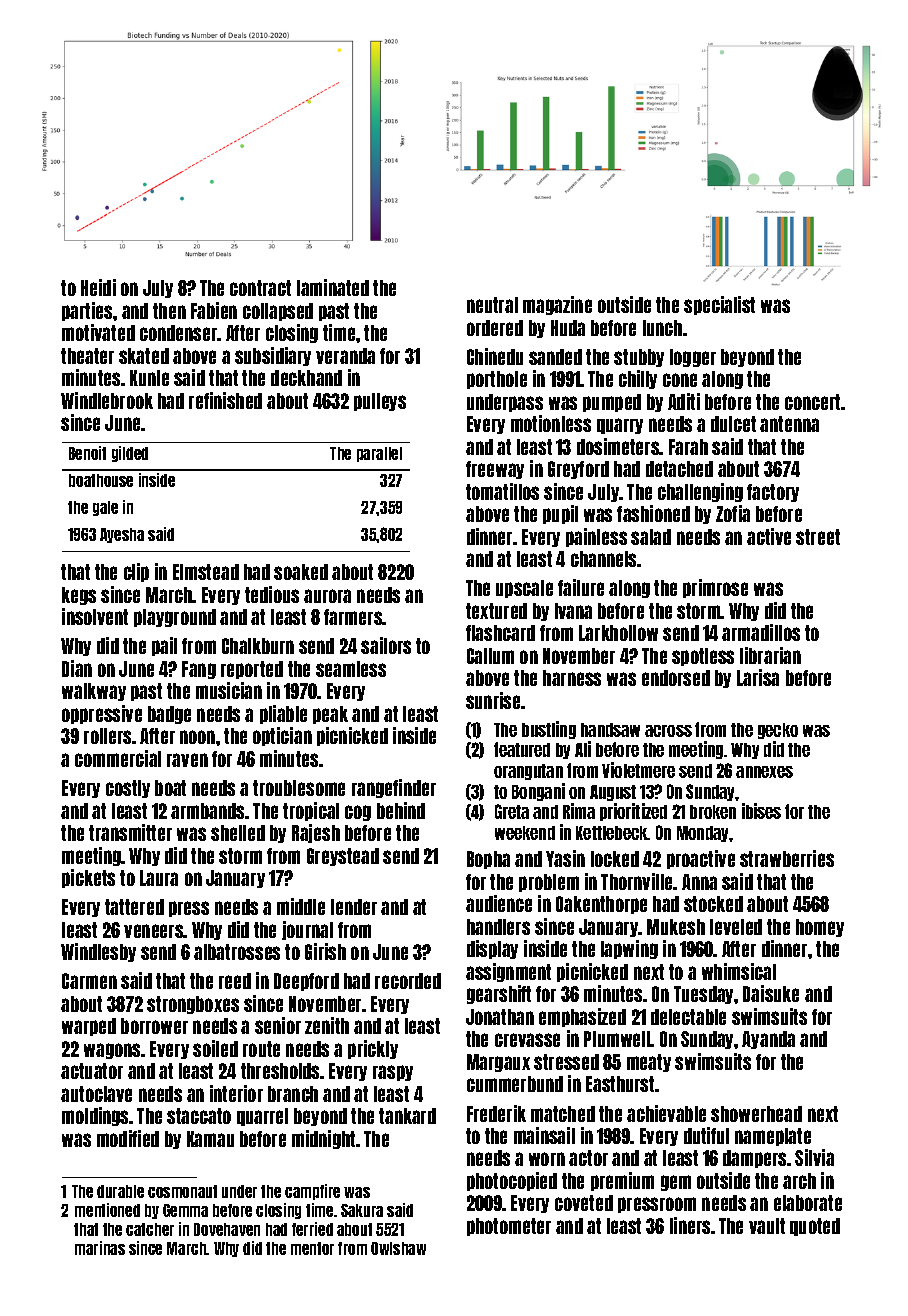 This document has height=1316, width=908. Describe the element at coordinates (688, 447) in the document. I see `Farah` at that location.
